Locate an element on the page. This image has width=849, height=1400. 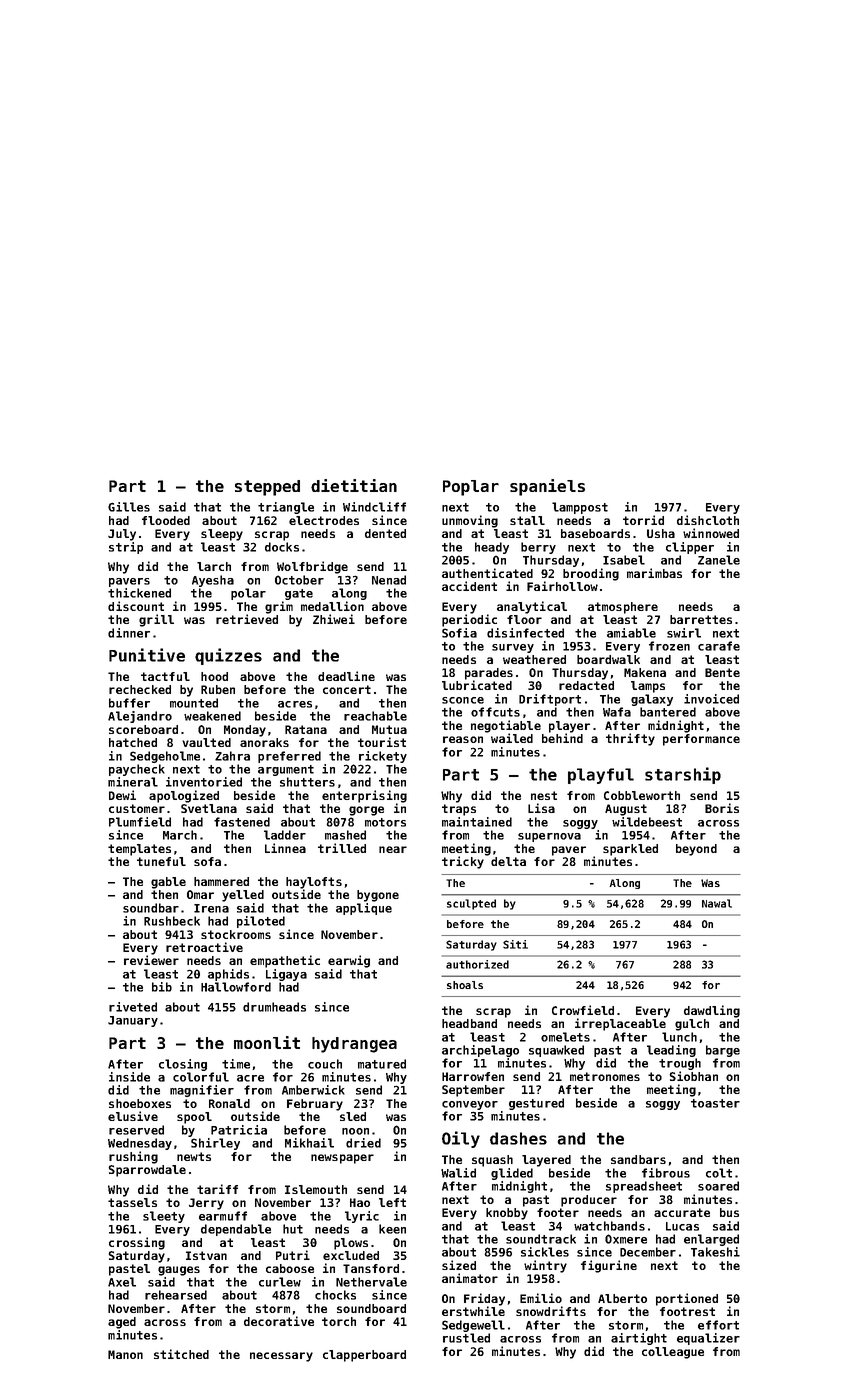
rechecked is located at coordinates (140, 689).
